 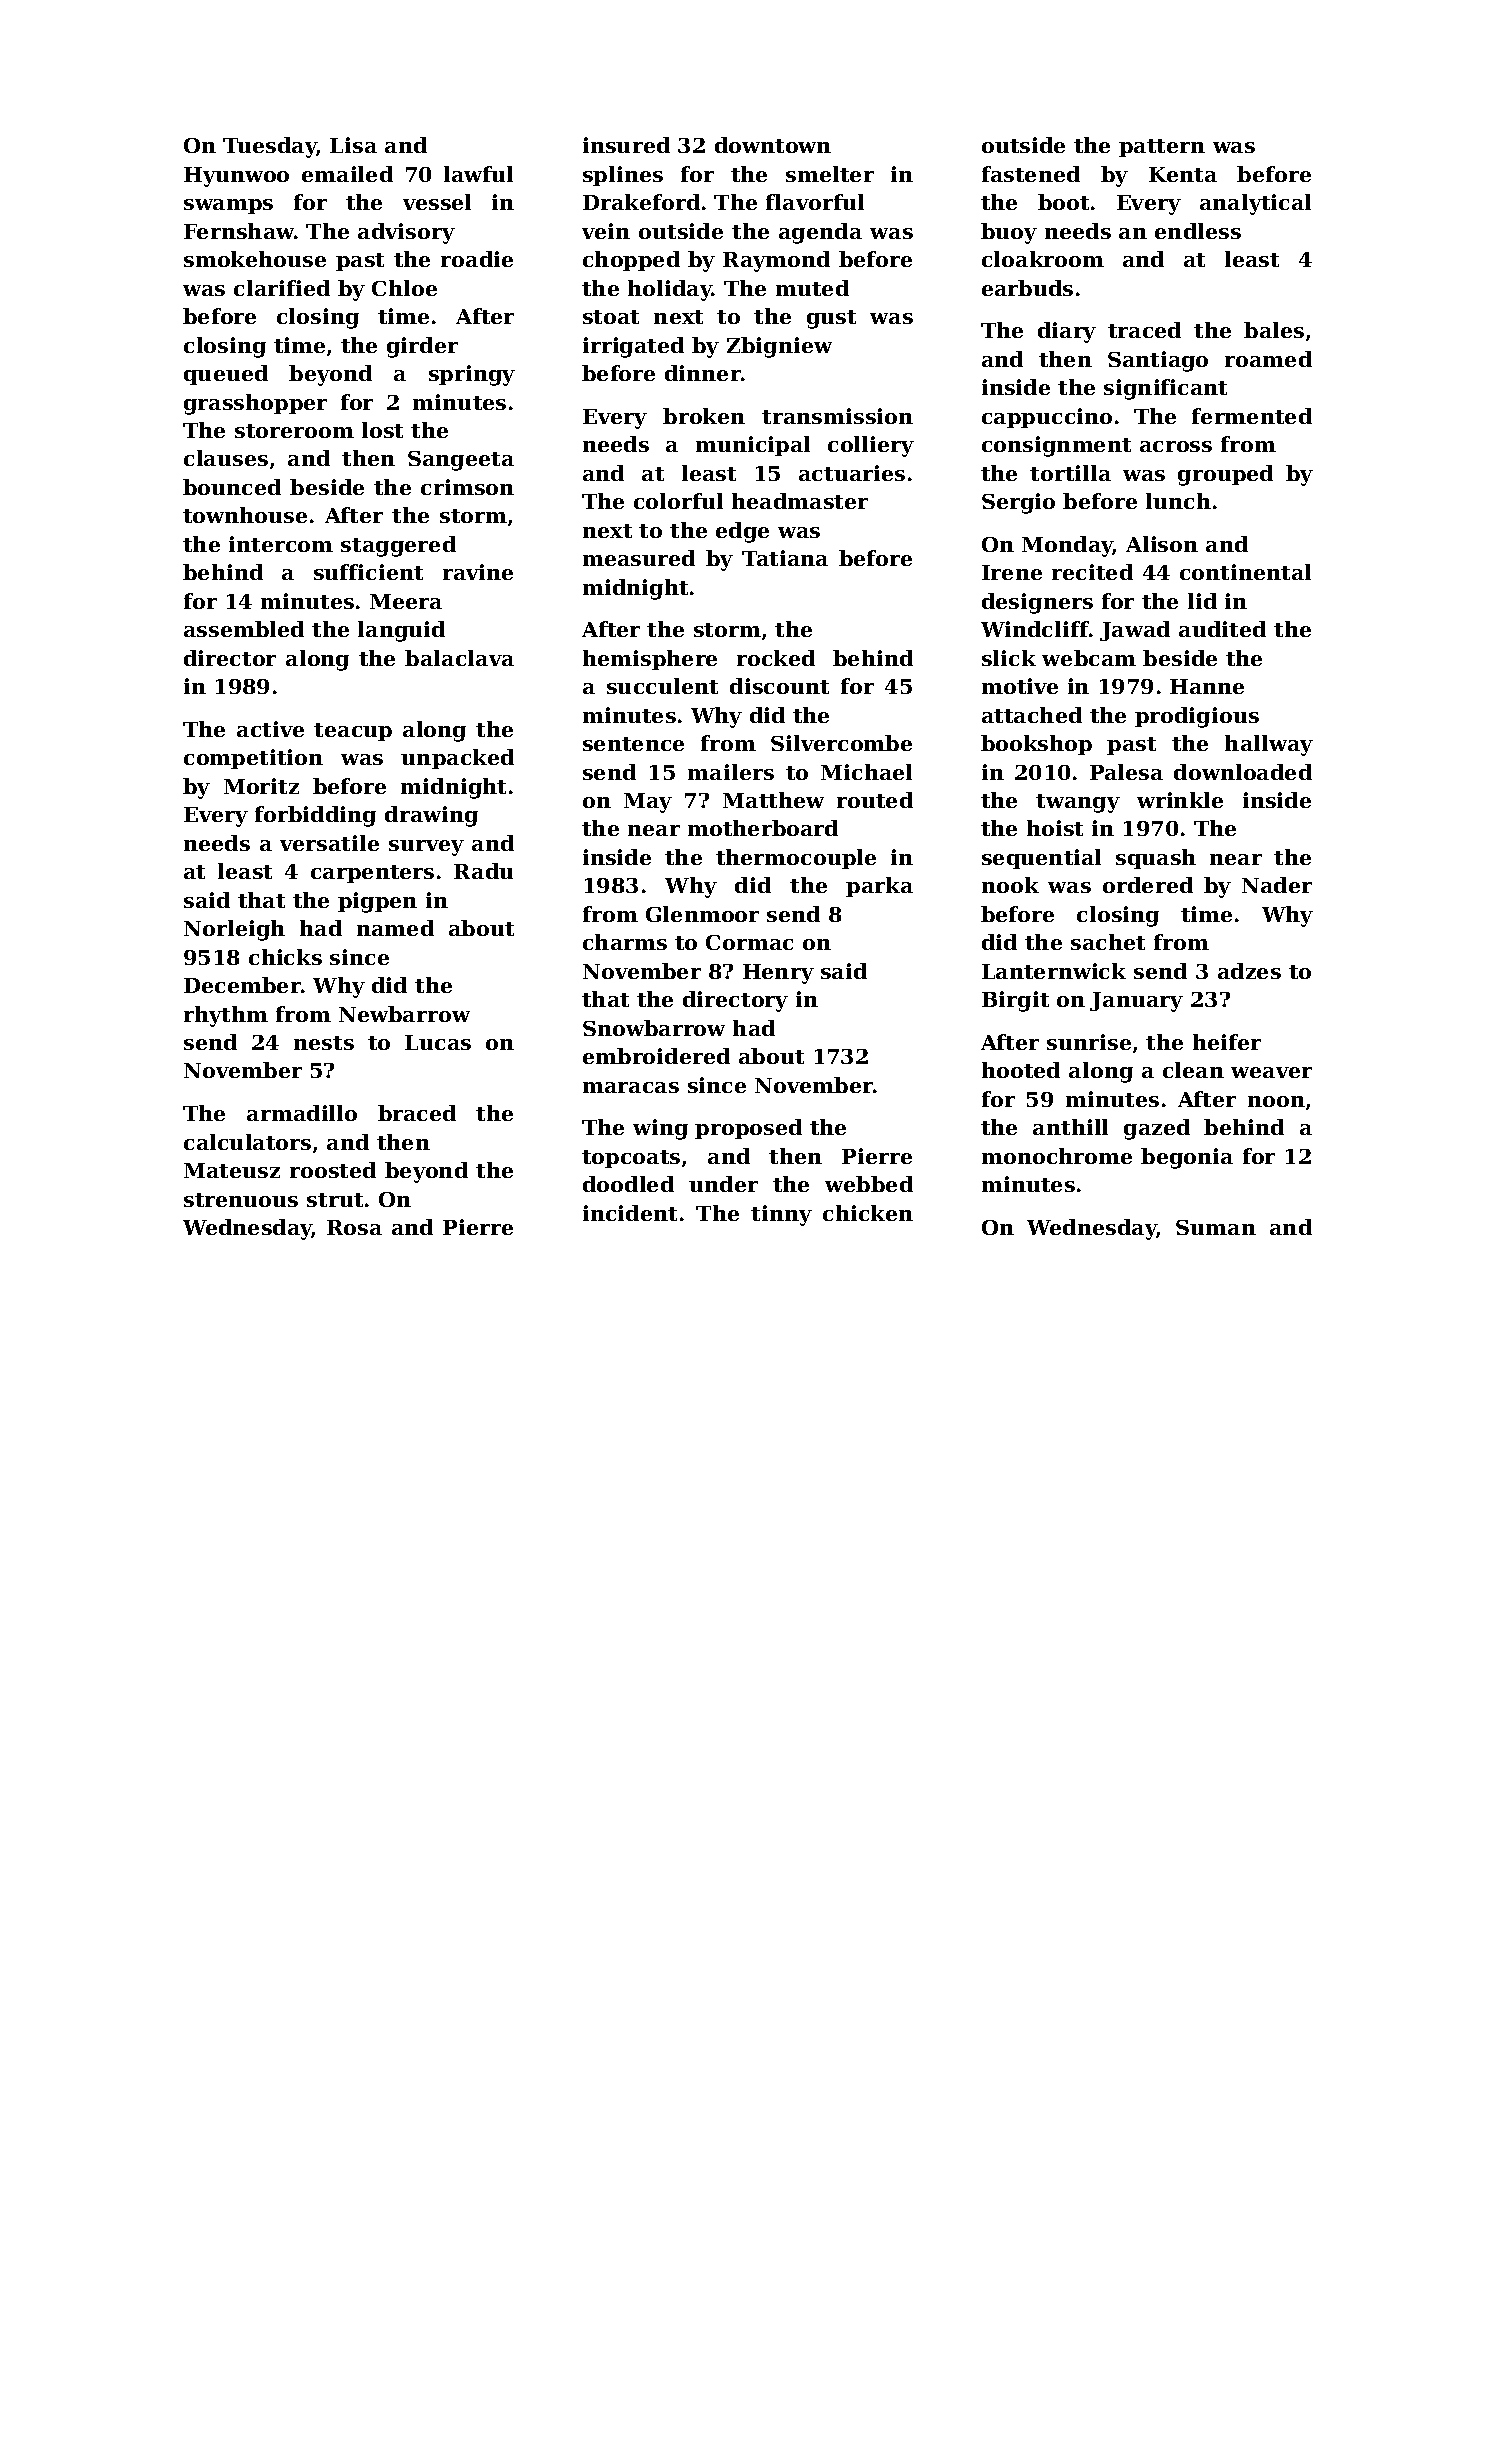 What do you see at coordinates (670, 290) in the screenshot?
I see `holiday` at bounding box center [670, 290].
